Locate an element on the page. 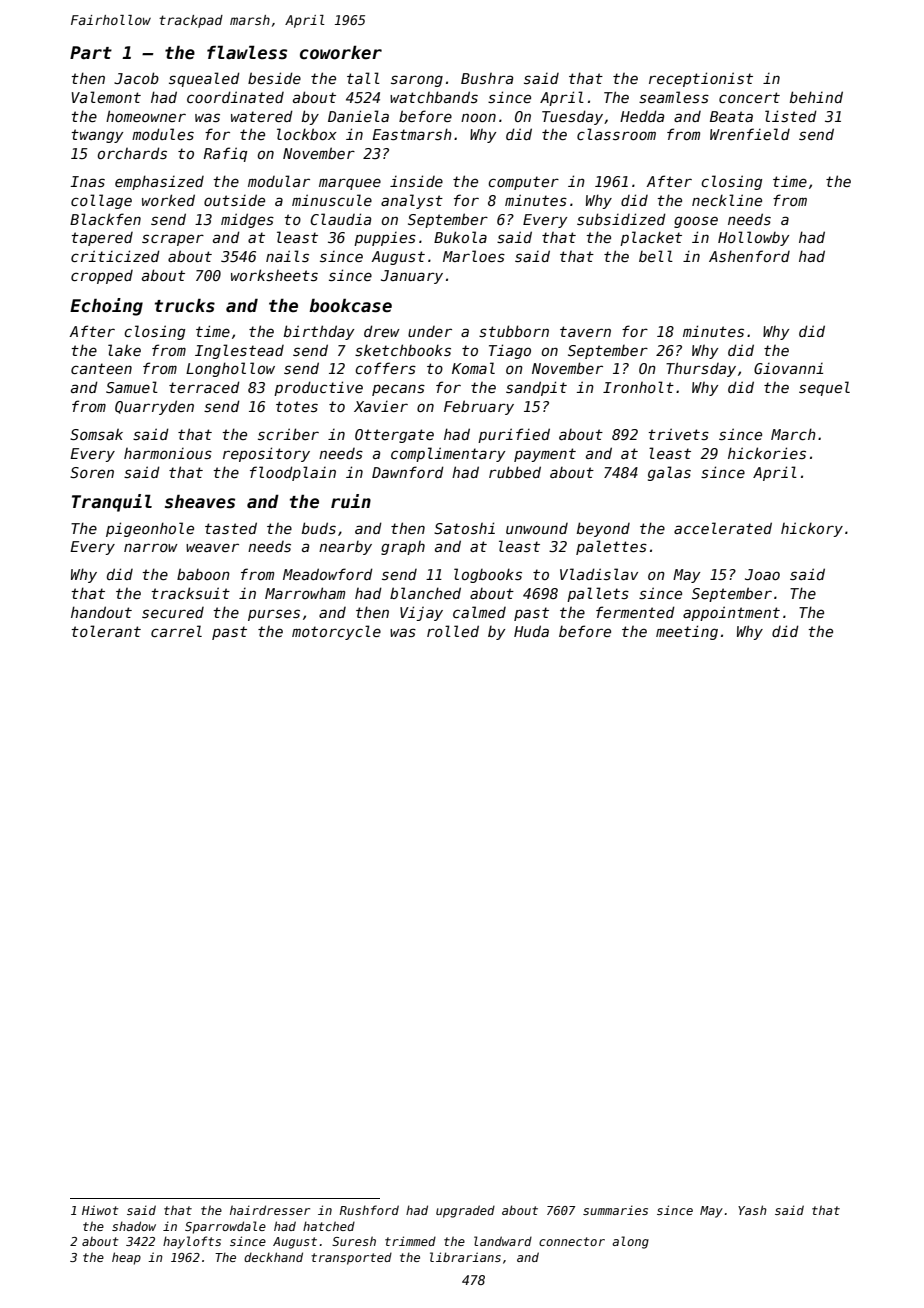  librarians is located at coordinates (465, 1257).
